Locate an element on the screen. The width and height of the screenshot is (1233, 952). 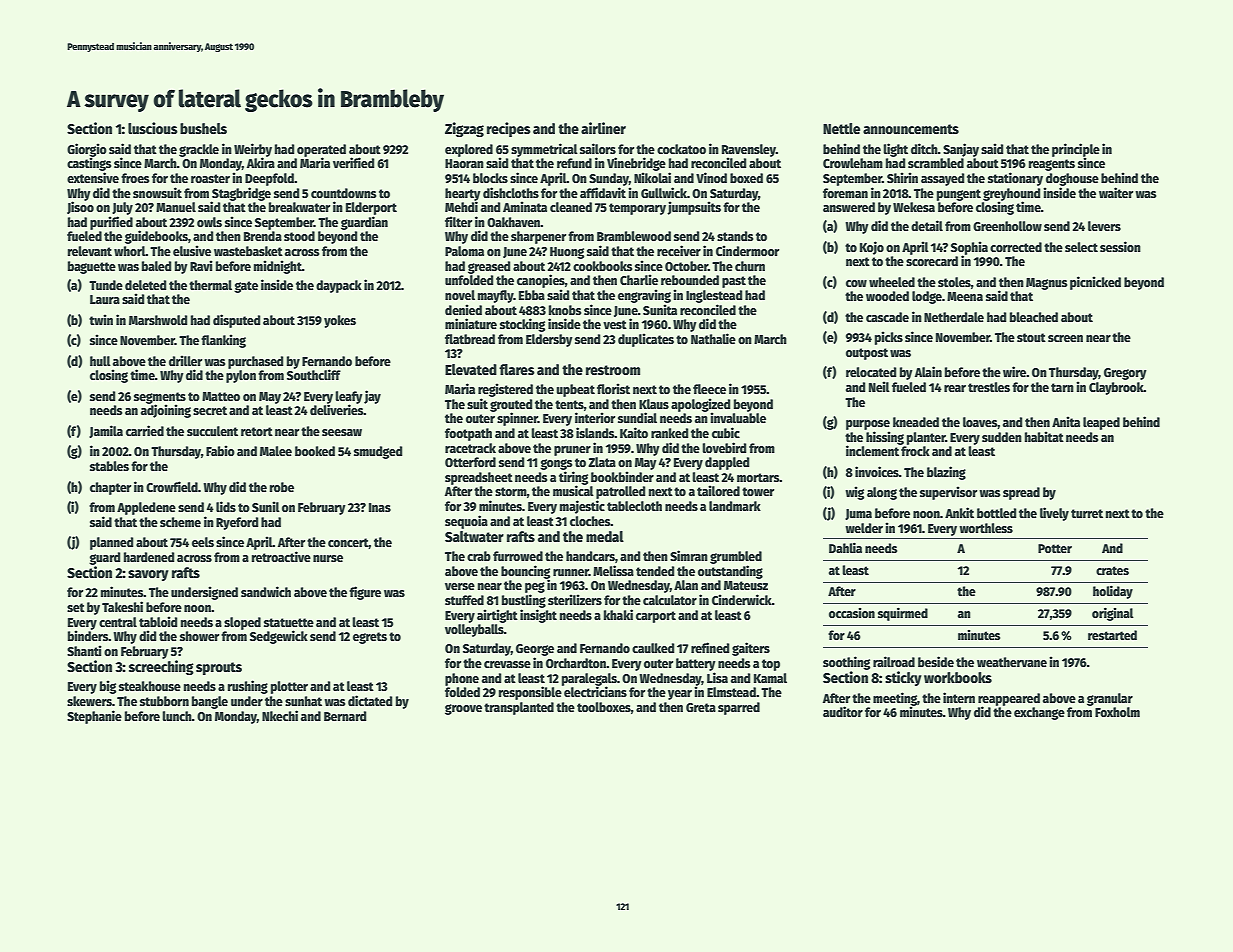
trestles is located at coordinates (989, 387).
